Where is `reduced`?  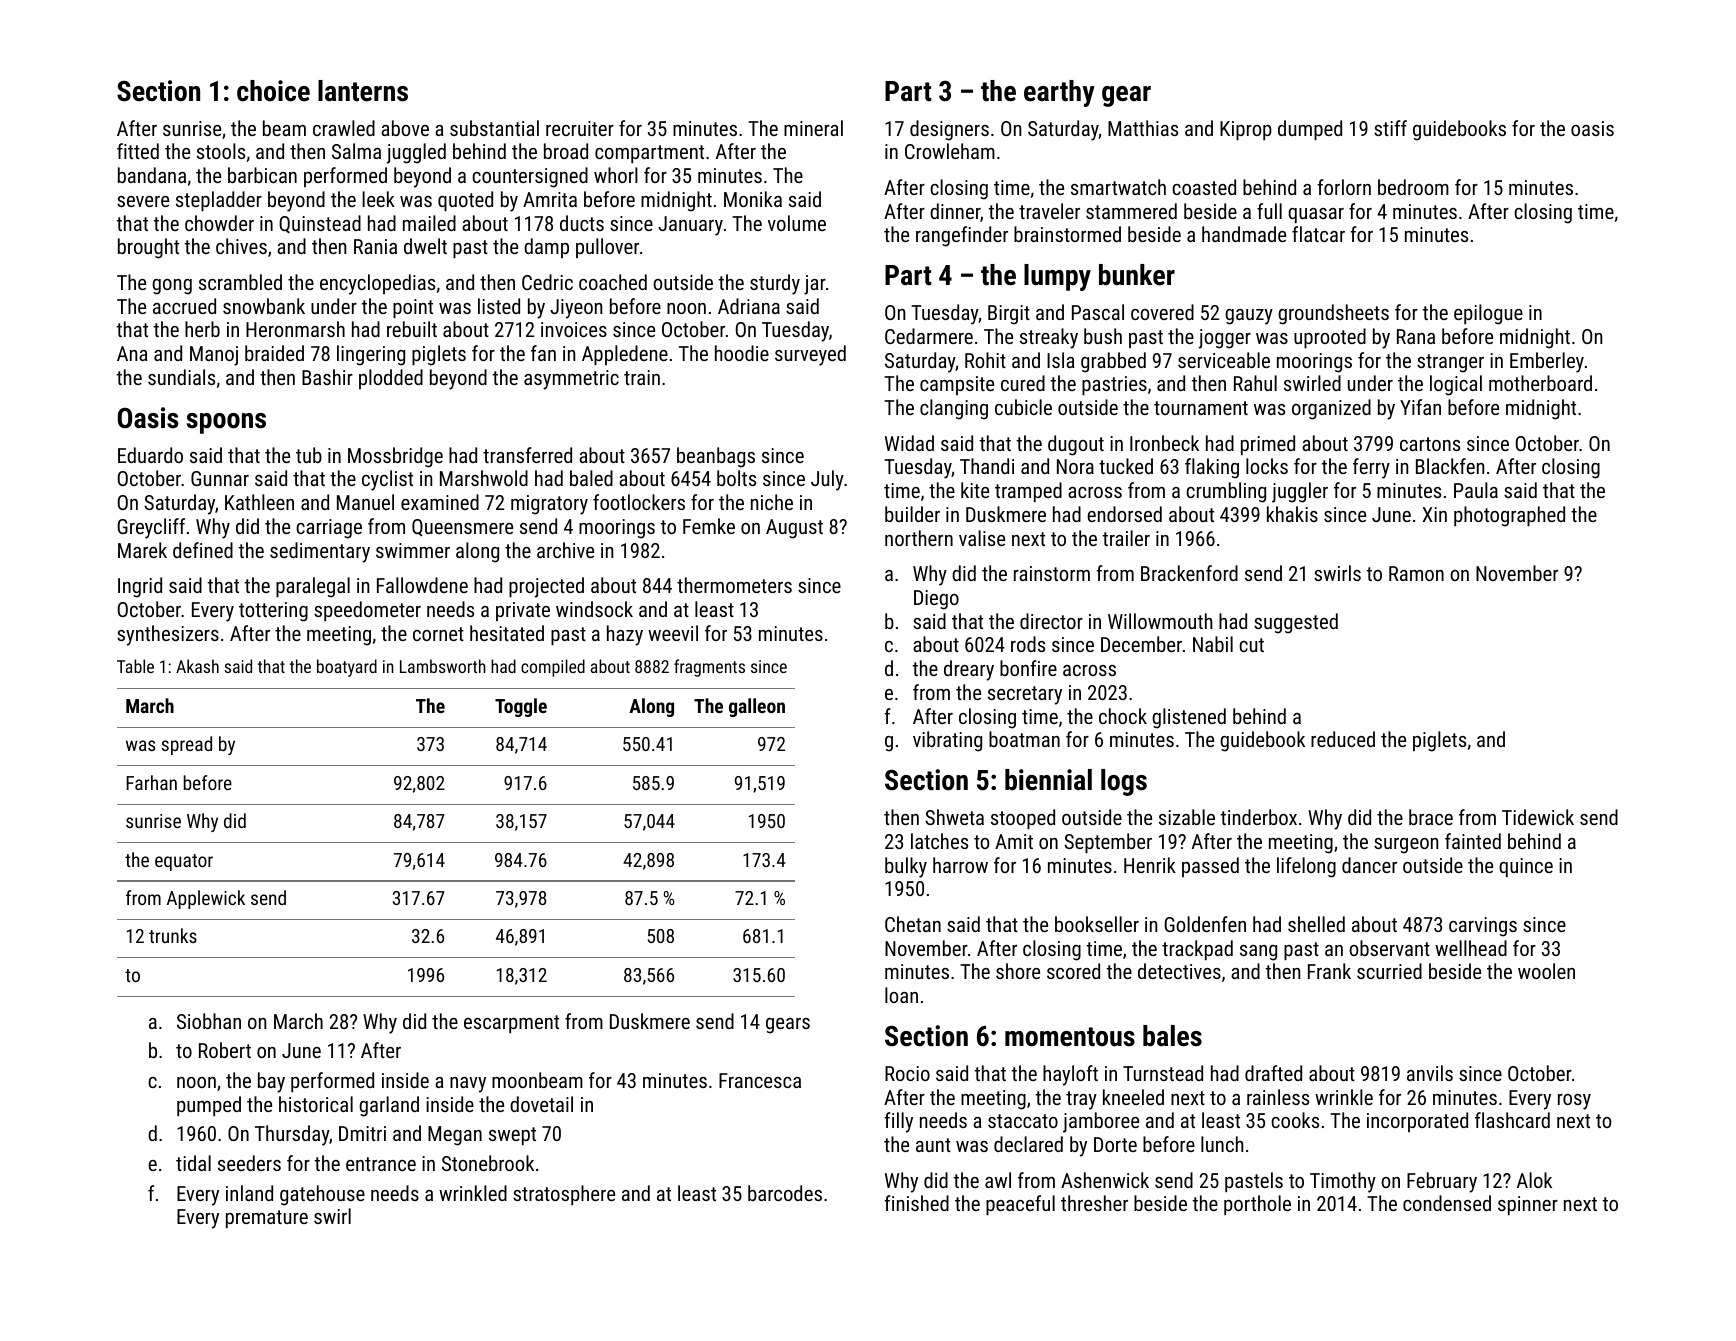 reduced is located at coordinates (1343, 739).
